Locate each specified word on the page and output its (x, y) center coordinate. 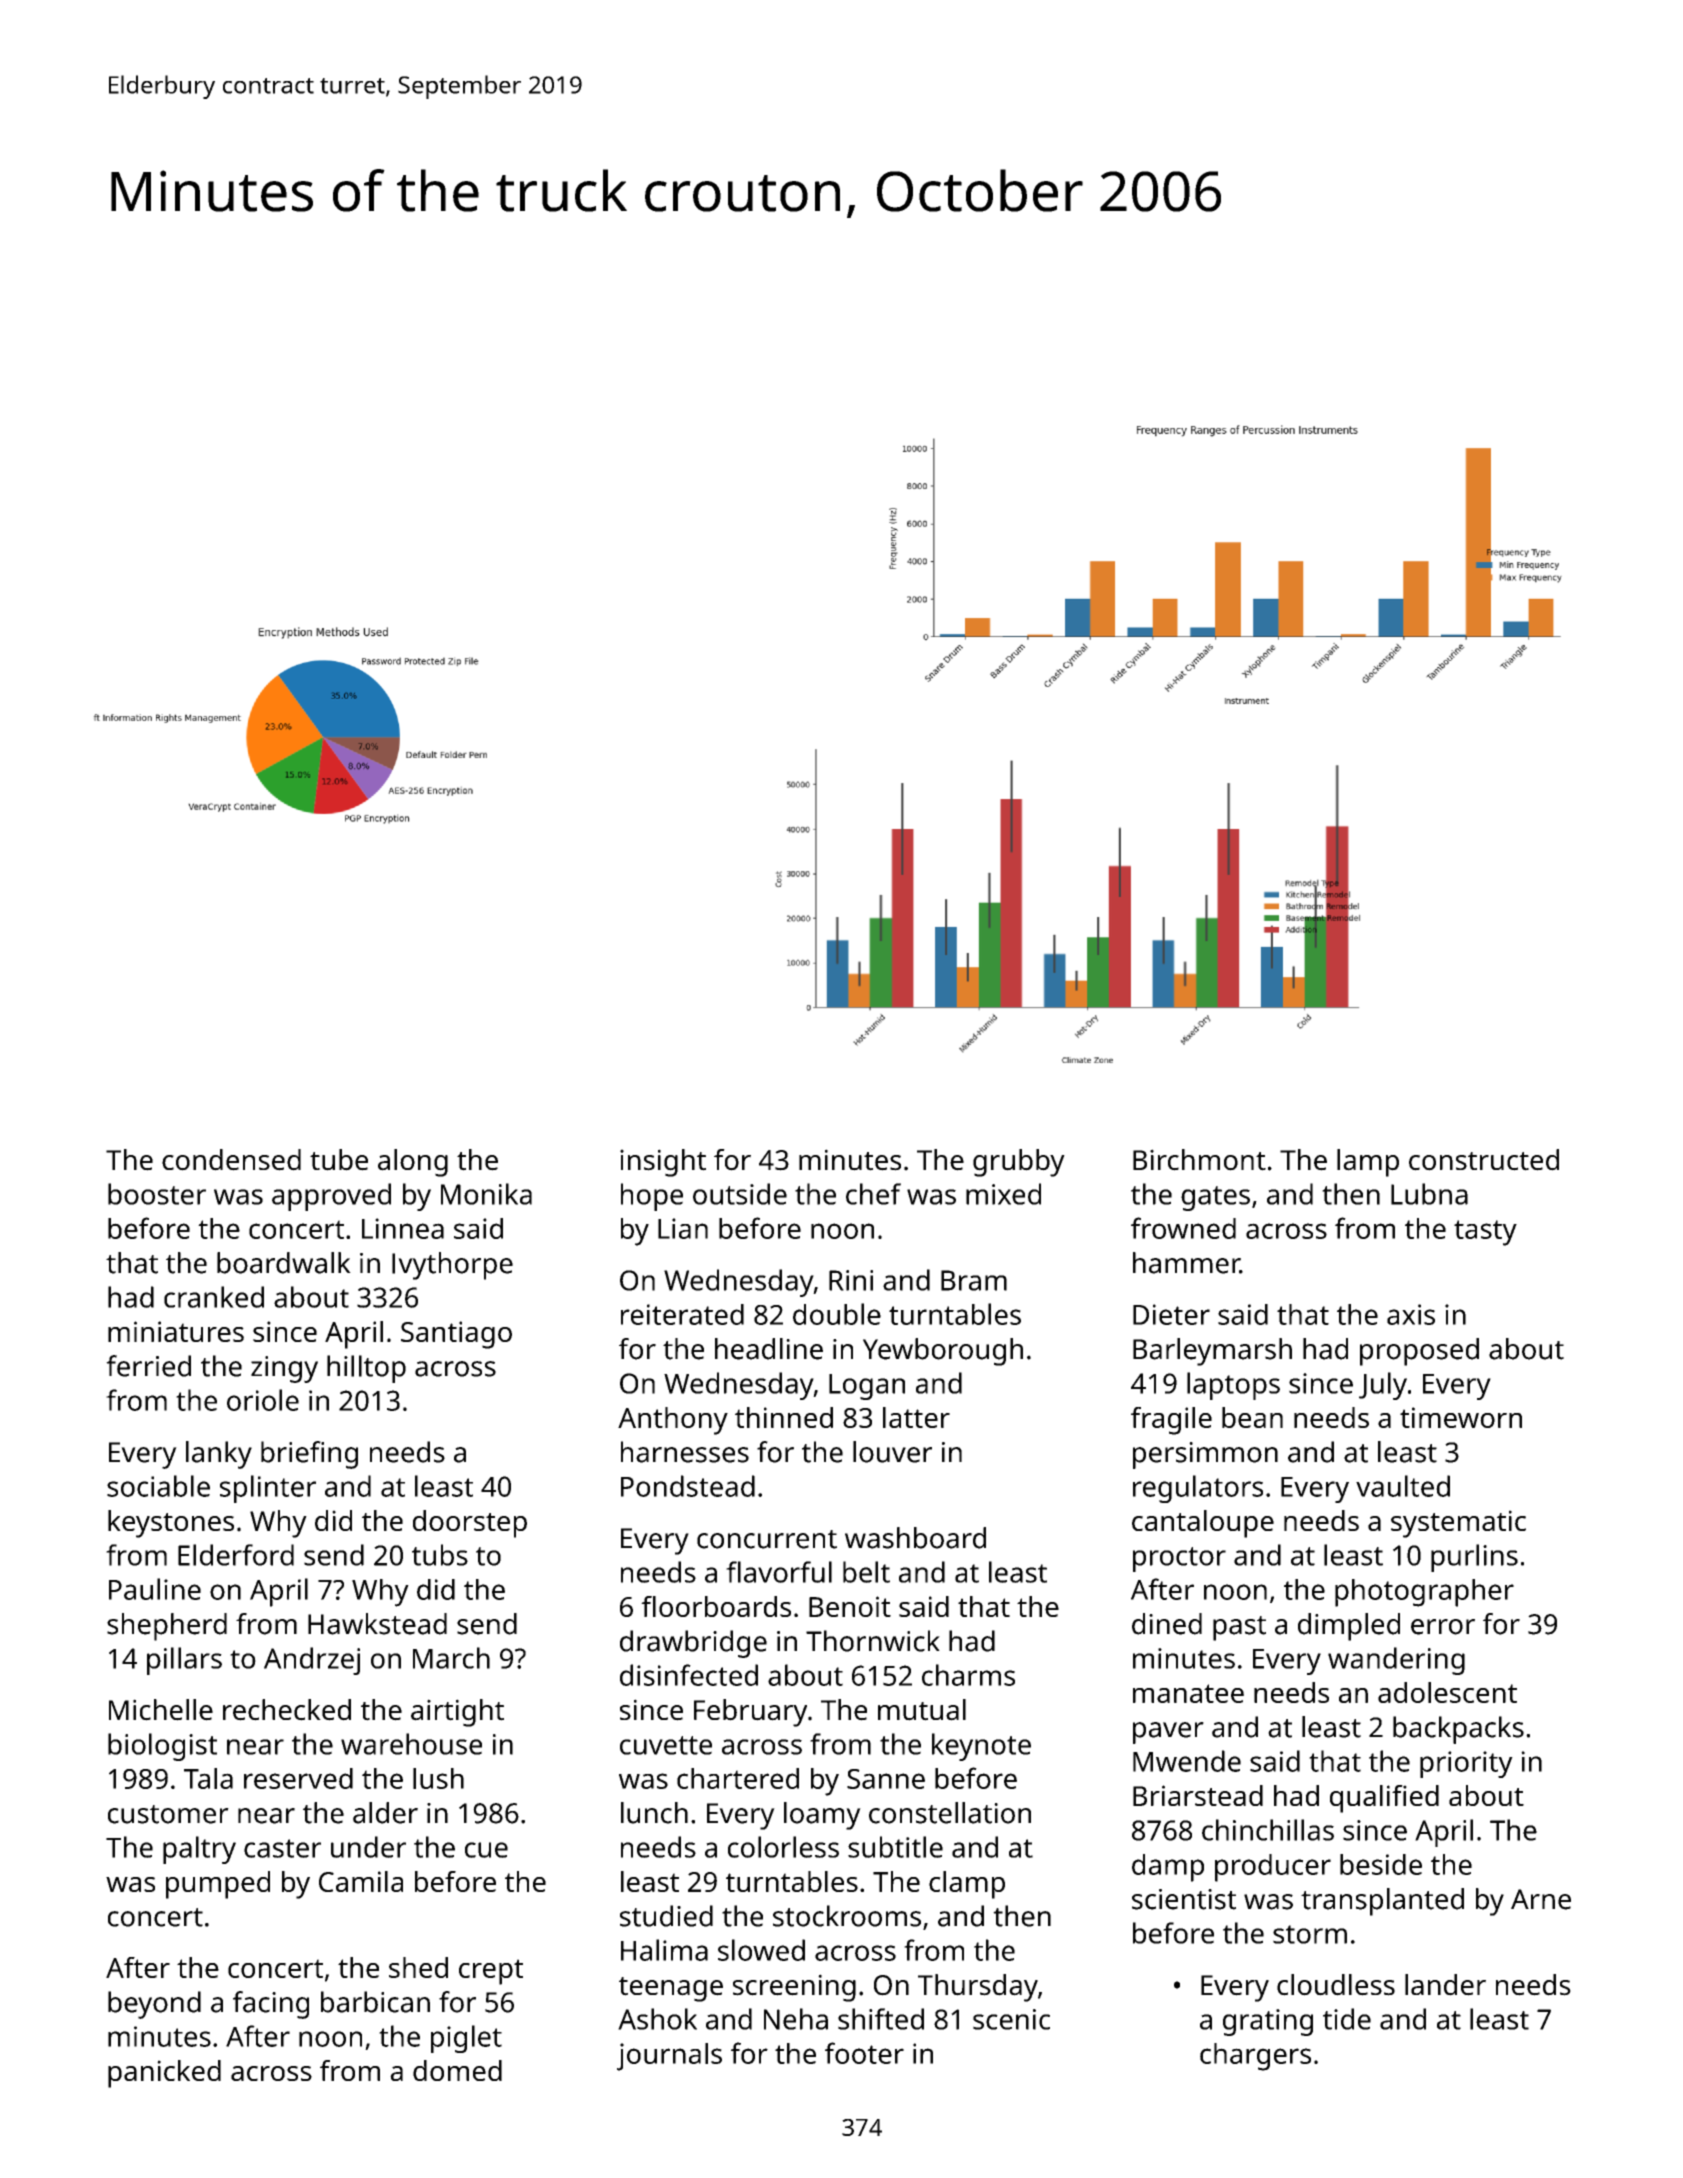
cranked (214, 1297)
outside (740, 1194)
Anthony (673, 1421)
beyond (154, 2005)
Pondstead (688, 1486)
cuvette (666, 1745)
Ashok (657, 2019)
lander (1445, 1985)
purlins (1474, 1558)
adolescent (1447, 1692)
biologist (162, 1747)
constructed (1484, 1160)
